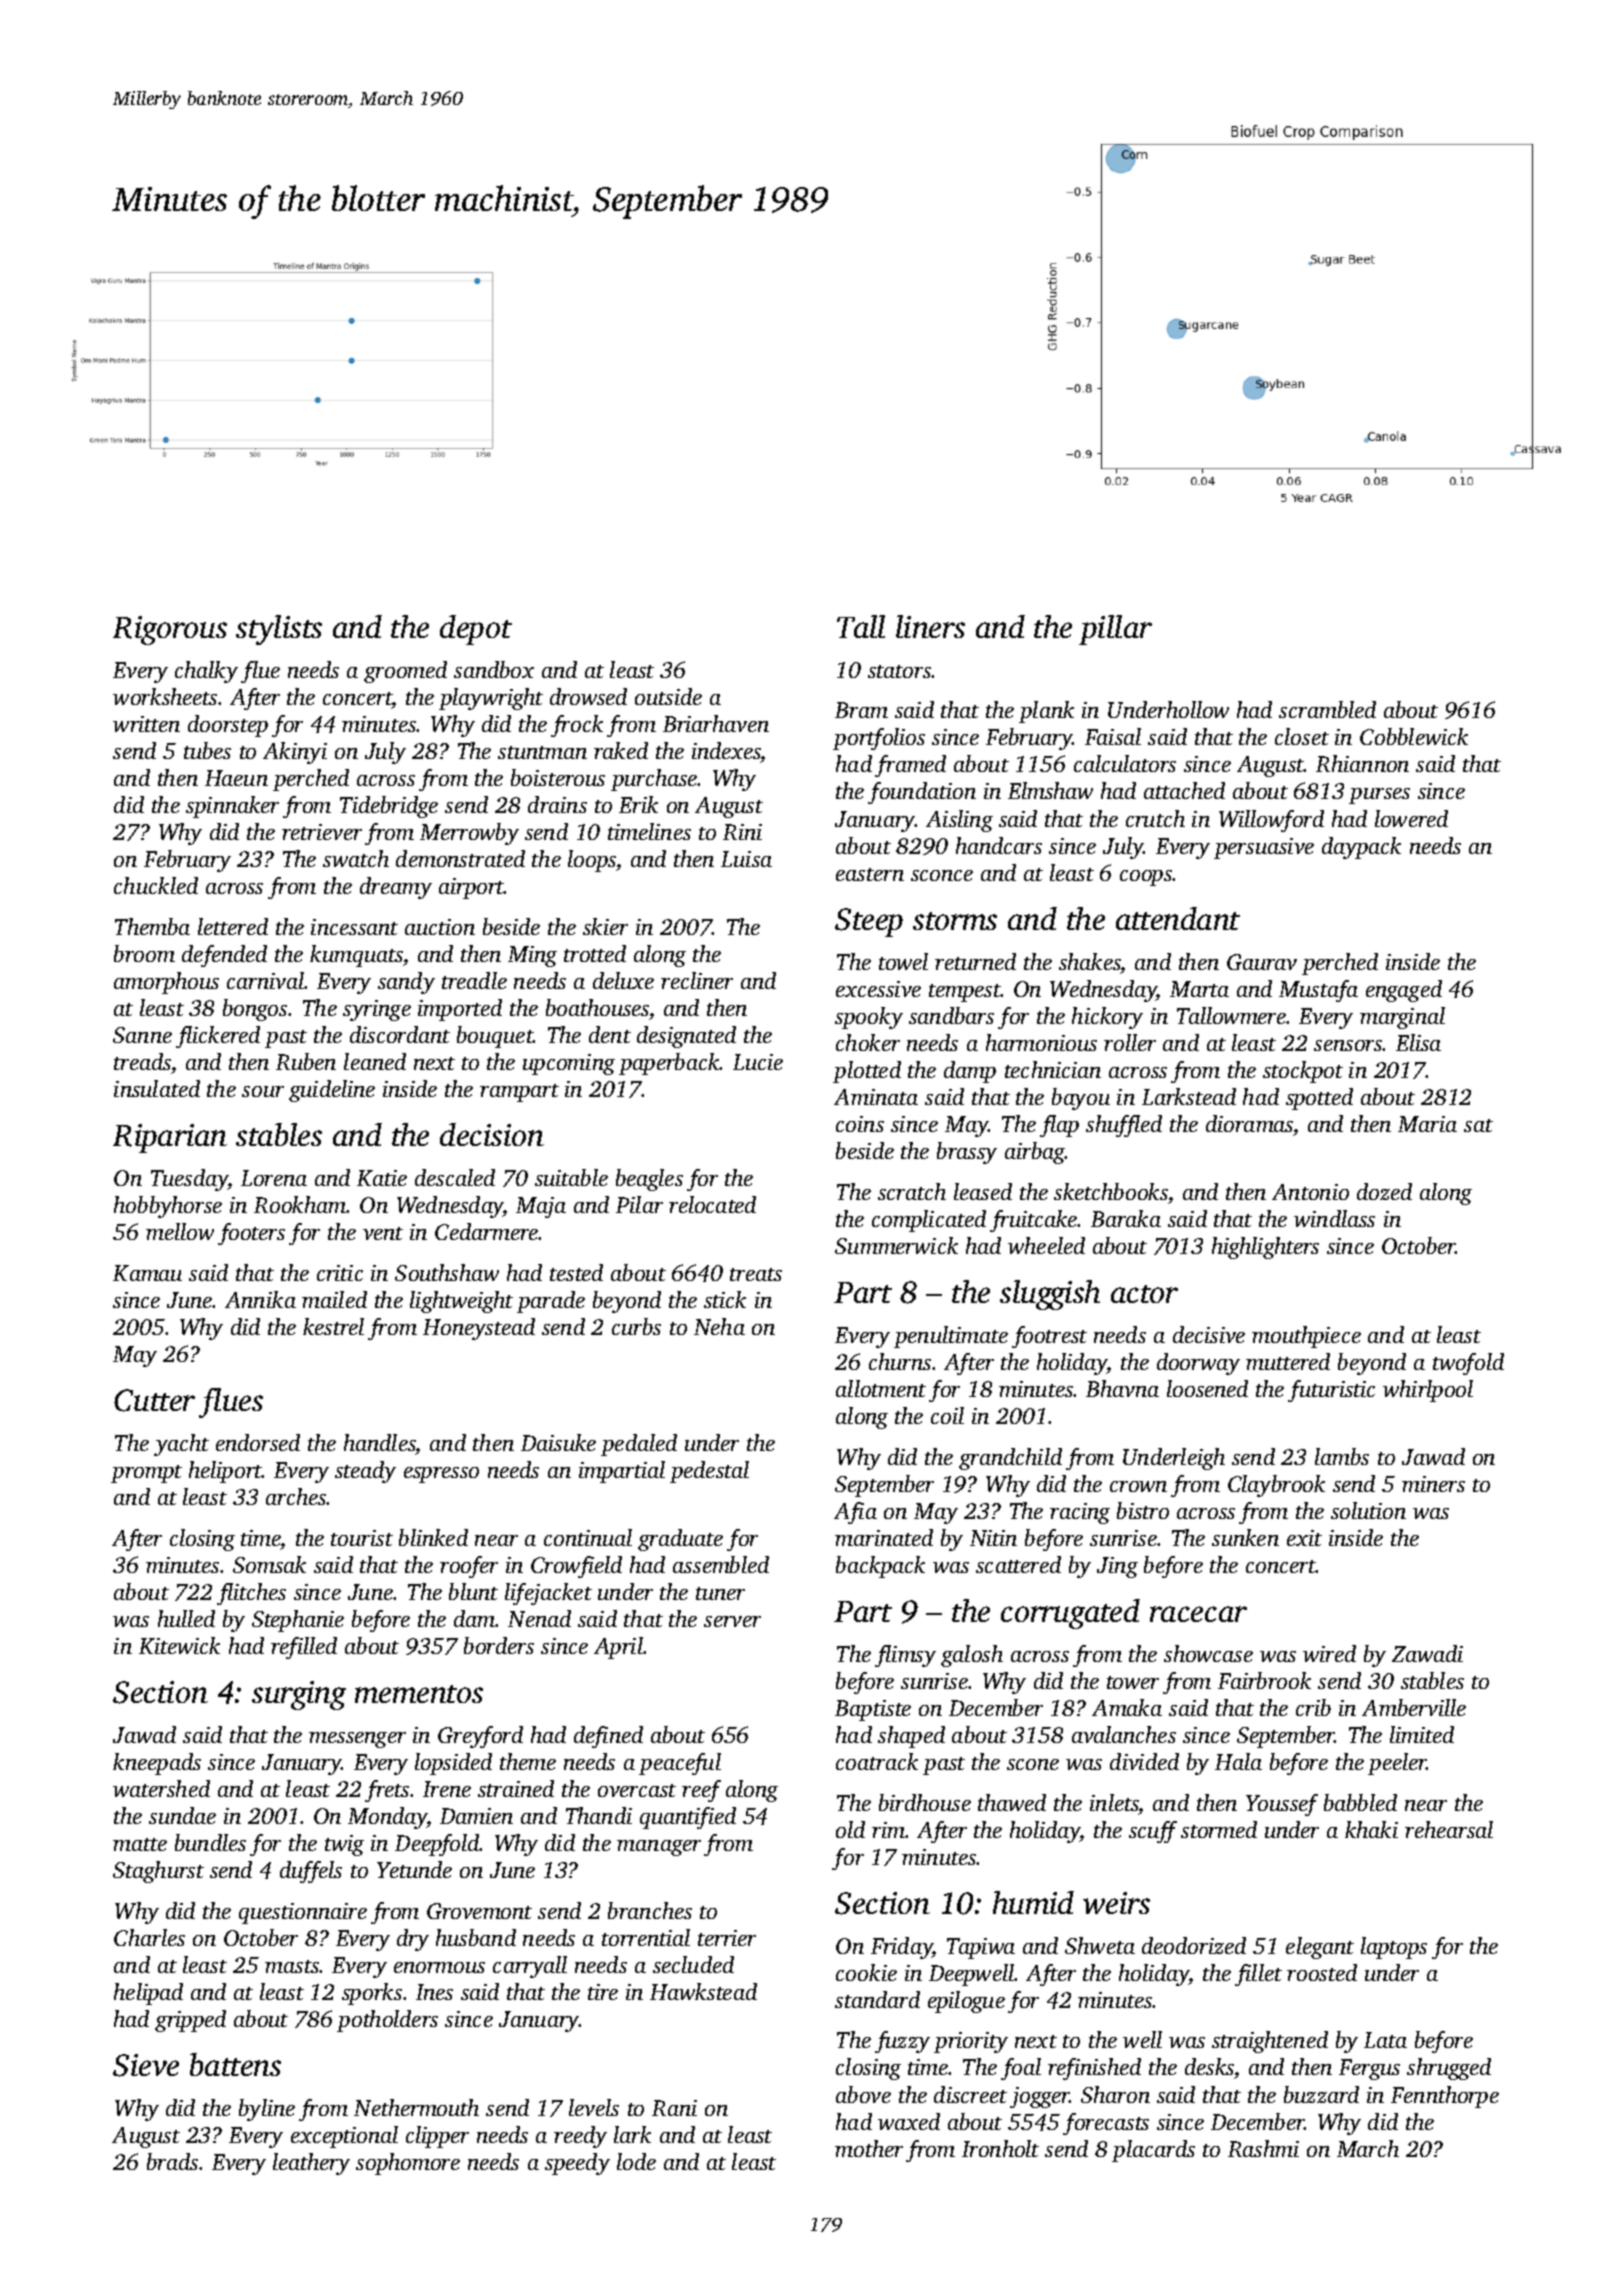 This screenshot has width=1620, height=2292. What do you see at coordinates (972, 1656) in the screenshot?
I see `galosh` at bounding box center [972, 1656].
